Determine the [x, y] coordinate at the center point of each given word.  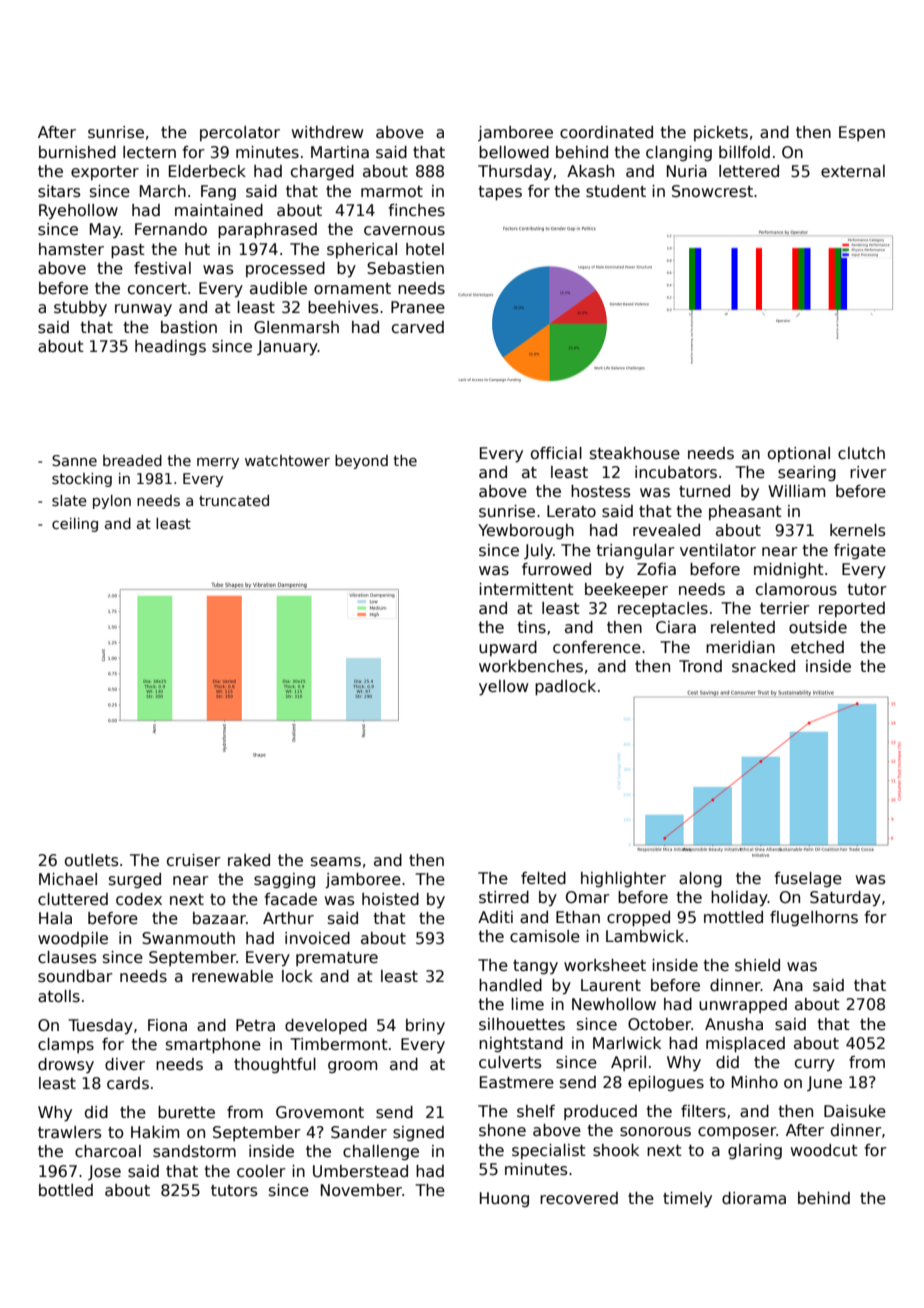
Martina [340, 152]
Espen [862, 133]
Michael [68, 879]
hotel [425, 249]
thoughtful [275, 1065]
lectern [149, 152]
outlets [92, 860]
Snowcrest [712, 191]
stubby [80, 308]
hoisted [390, 899]
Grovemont [320, 1112]
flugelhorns [814, 918]
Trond [700, 666]
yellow [503, 688]
